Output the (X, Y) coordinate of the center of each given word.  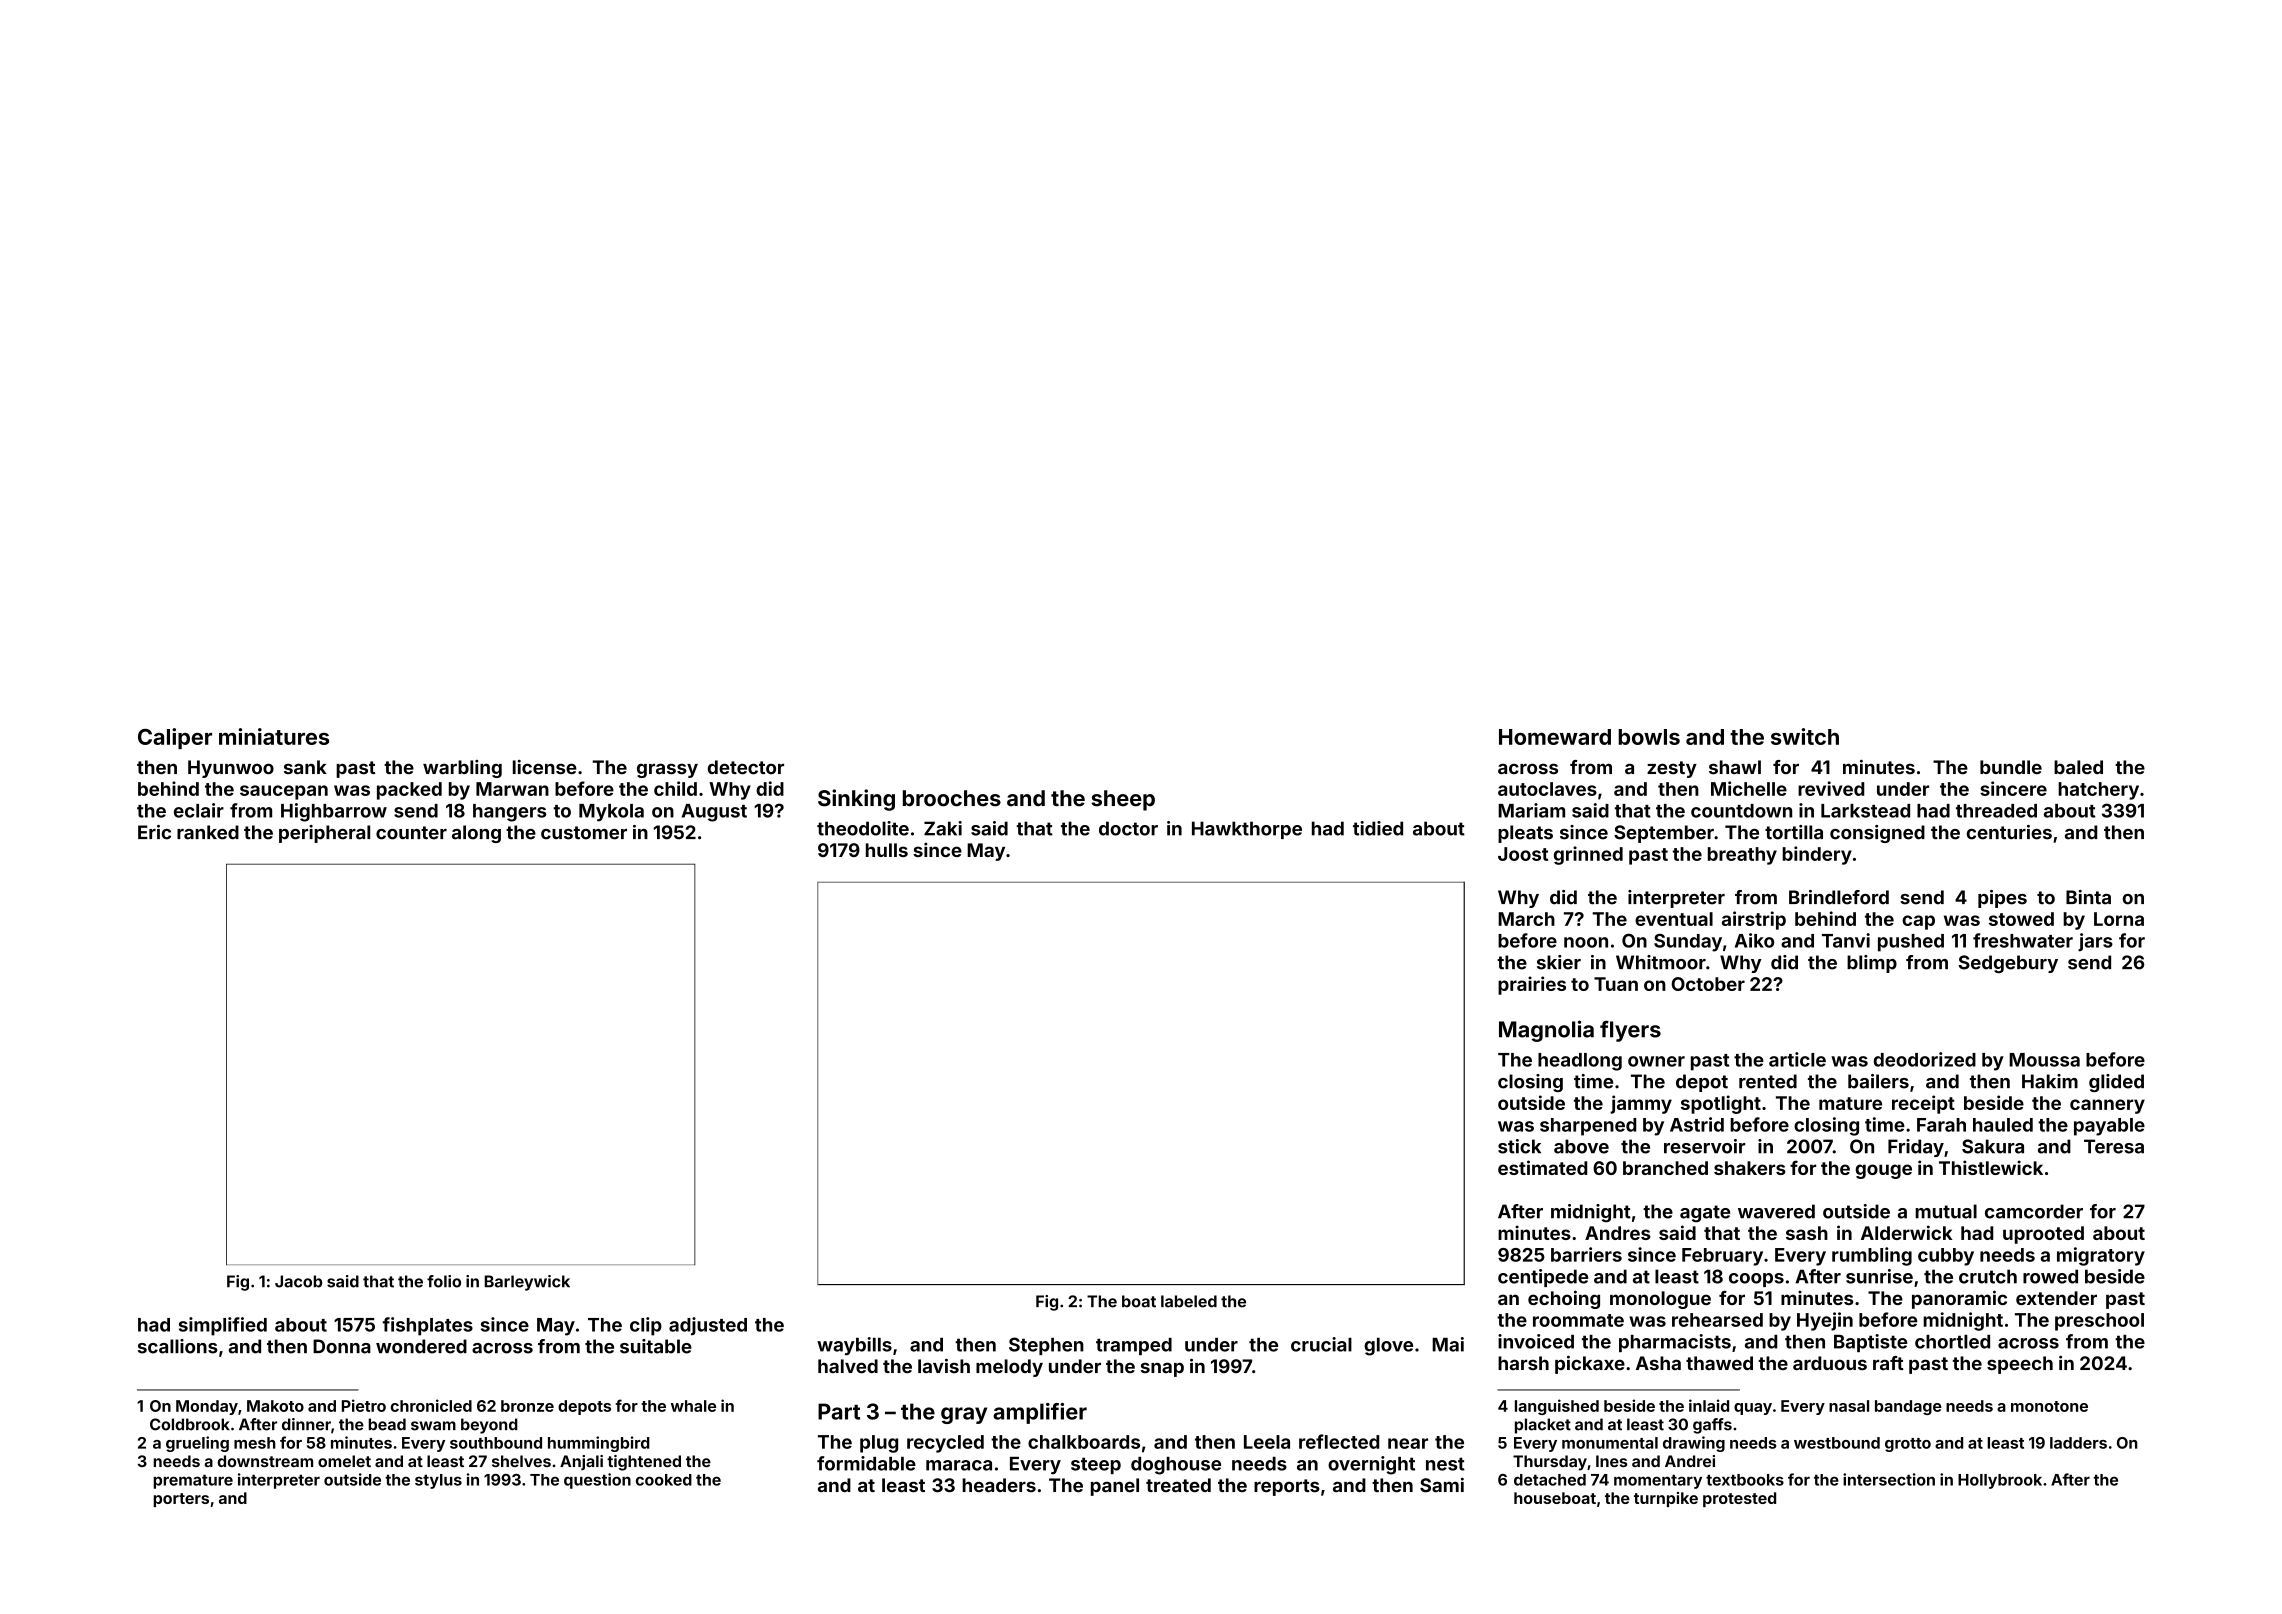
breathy (1742, 856)
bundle (2011, 767)
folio (444, 1281)
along (476, 834)
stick (1519, 1146)
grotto (1908, 1445)
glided (2116, 1083)
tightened (644, 1463)
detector (746, 767)
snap (1162, 1369)
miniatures (274, 736)
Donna (342, 1346)
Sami (1442, 1485)
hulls (887, 850)
